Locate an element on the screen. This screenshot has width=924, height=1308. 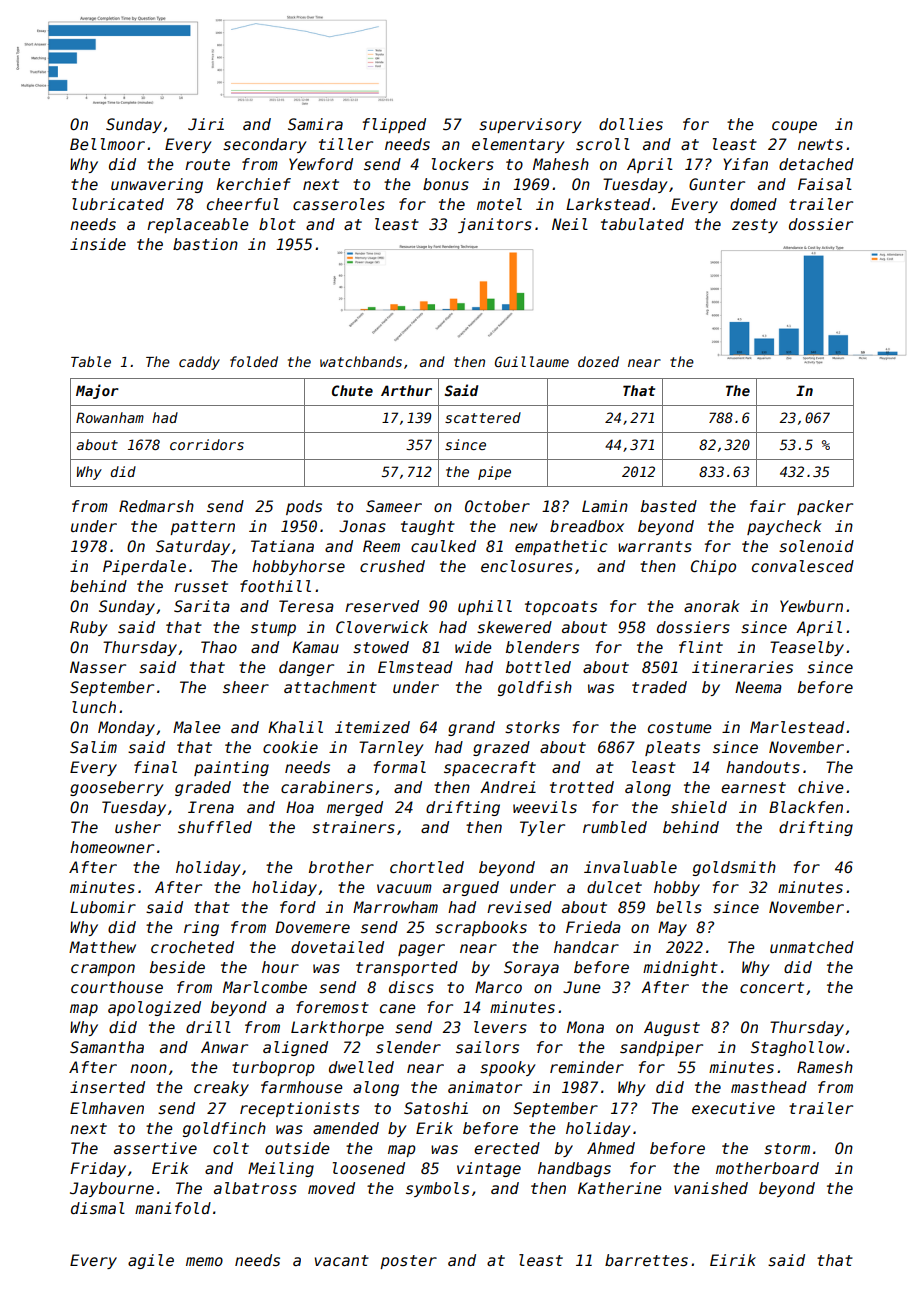
Major is located at coordinates (97, 391).
